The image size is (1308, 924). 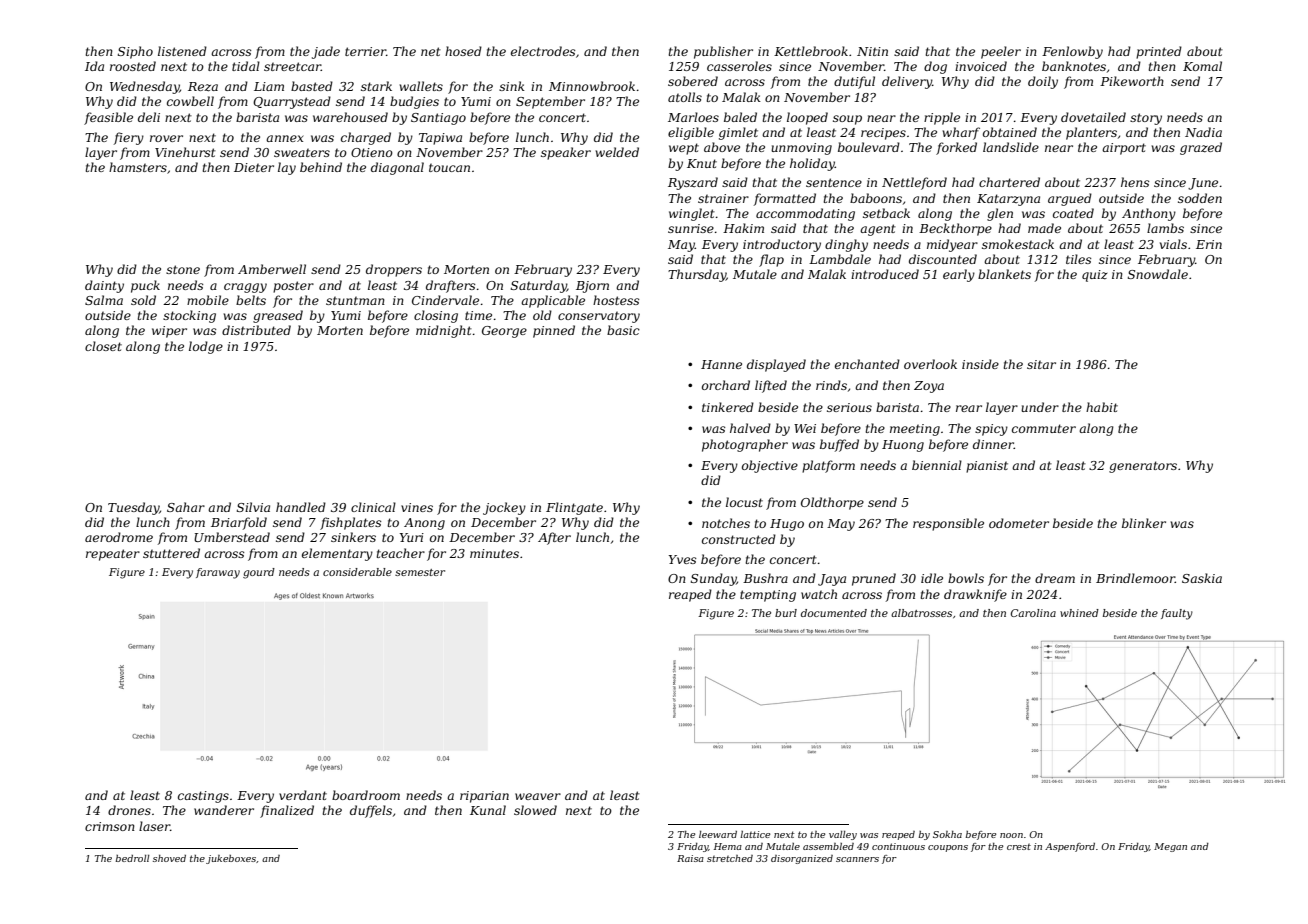 I want to click on considerable, so click(x=357, y=572).
